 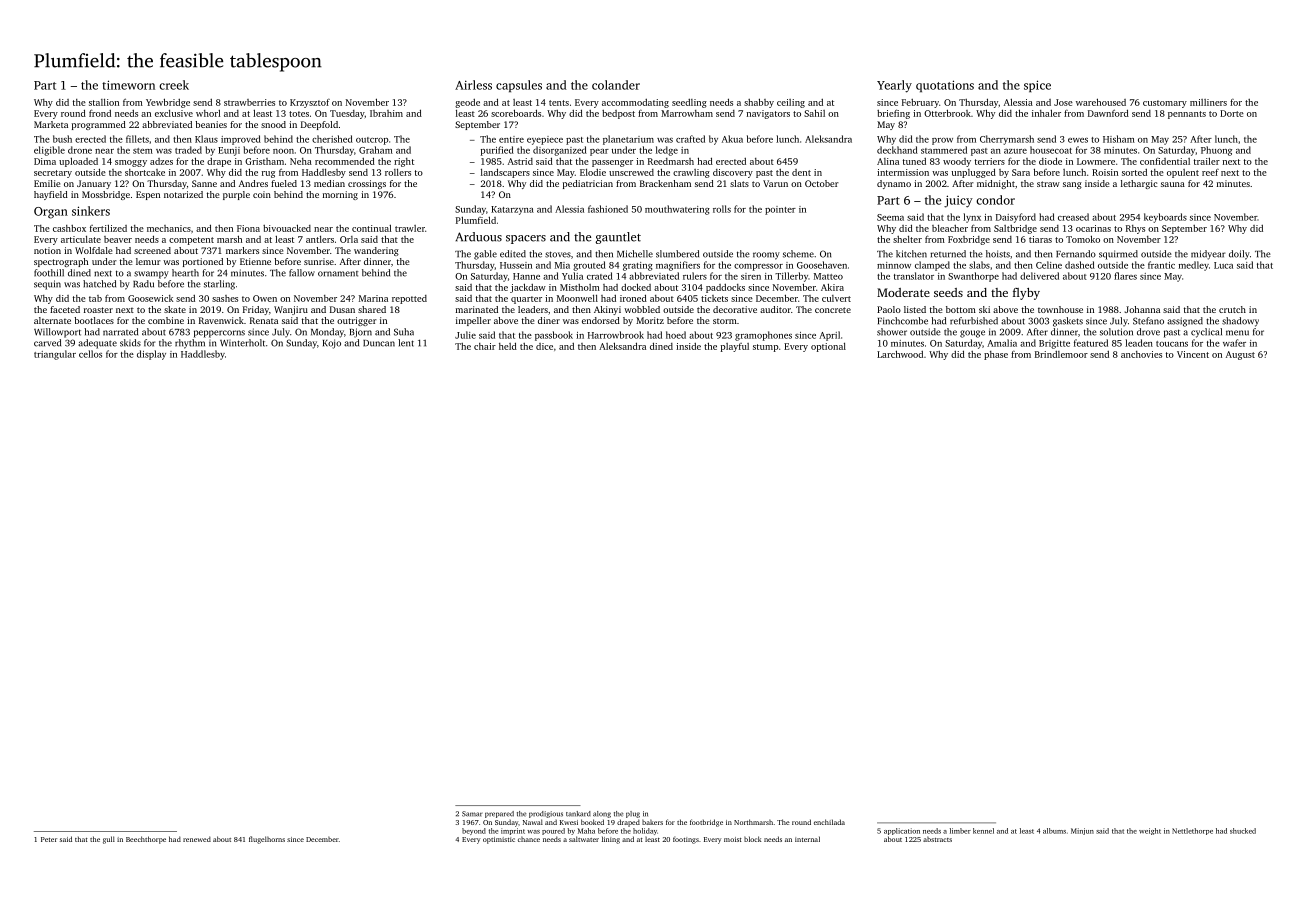 What do you see at coordinates (1072, 185) in the image?
I see `sang` at bounding box center [1072, 185].
